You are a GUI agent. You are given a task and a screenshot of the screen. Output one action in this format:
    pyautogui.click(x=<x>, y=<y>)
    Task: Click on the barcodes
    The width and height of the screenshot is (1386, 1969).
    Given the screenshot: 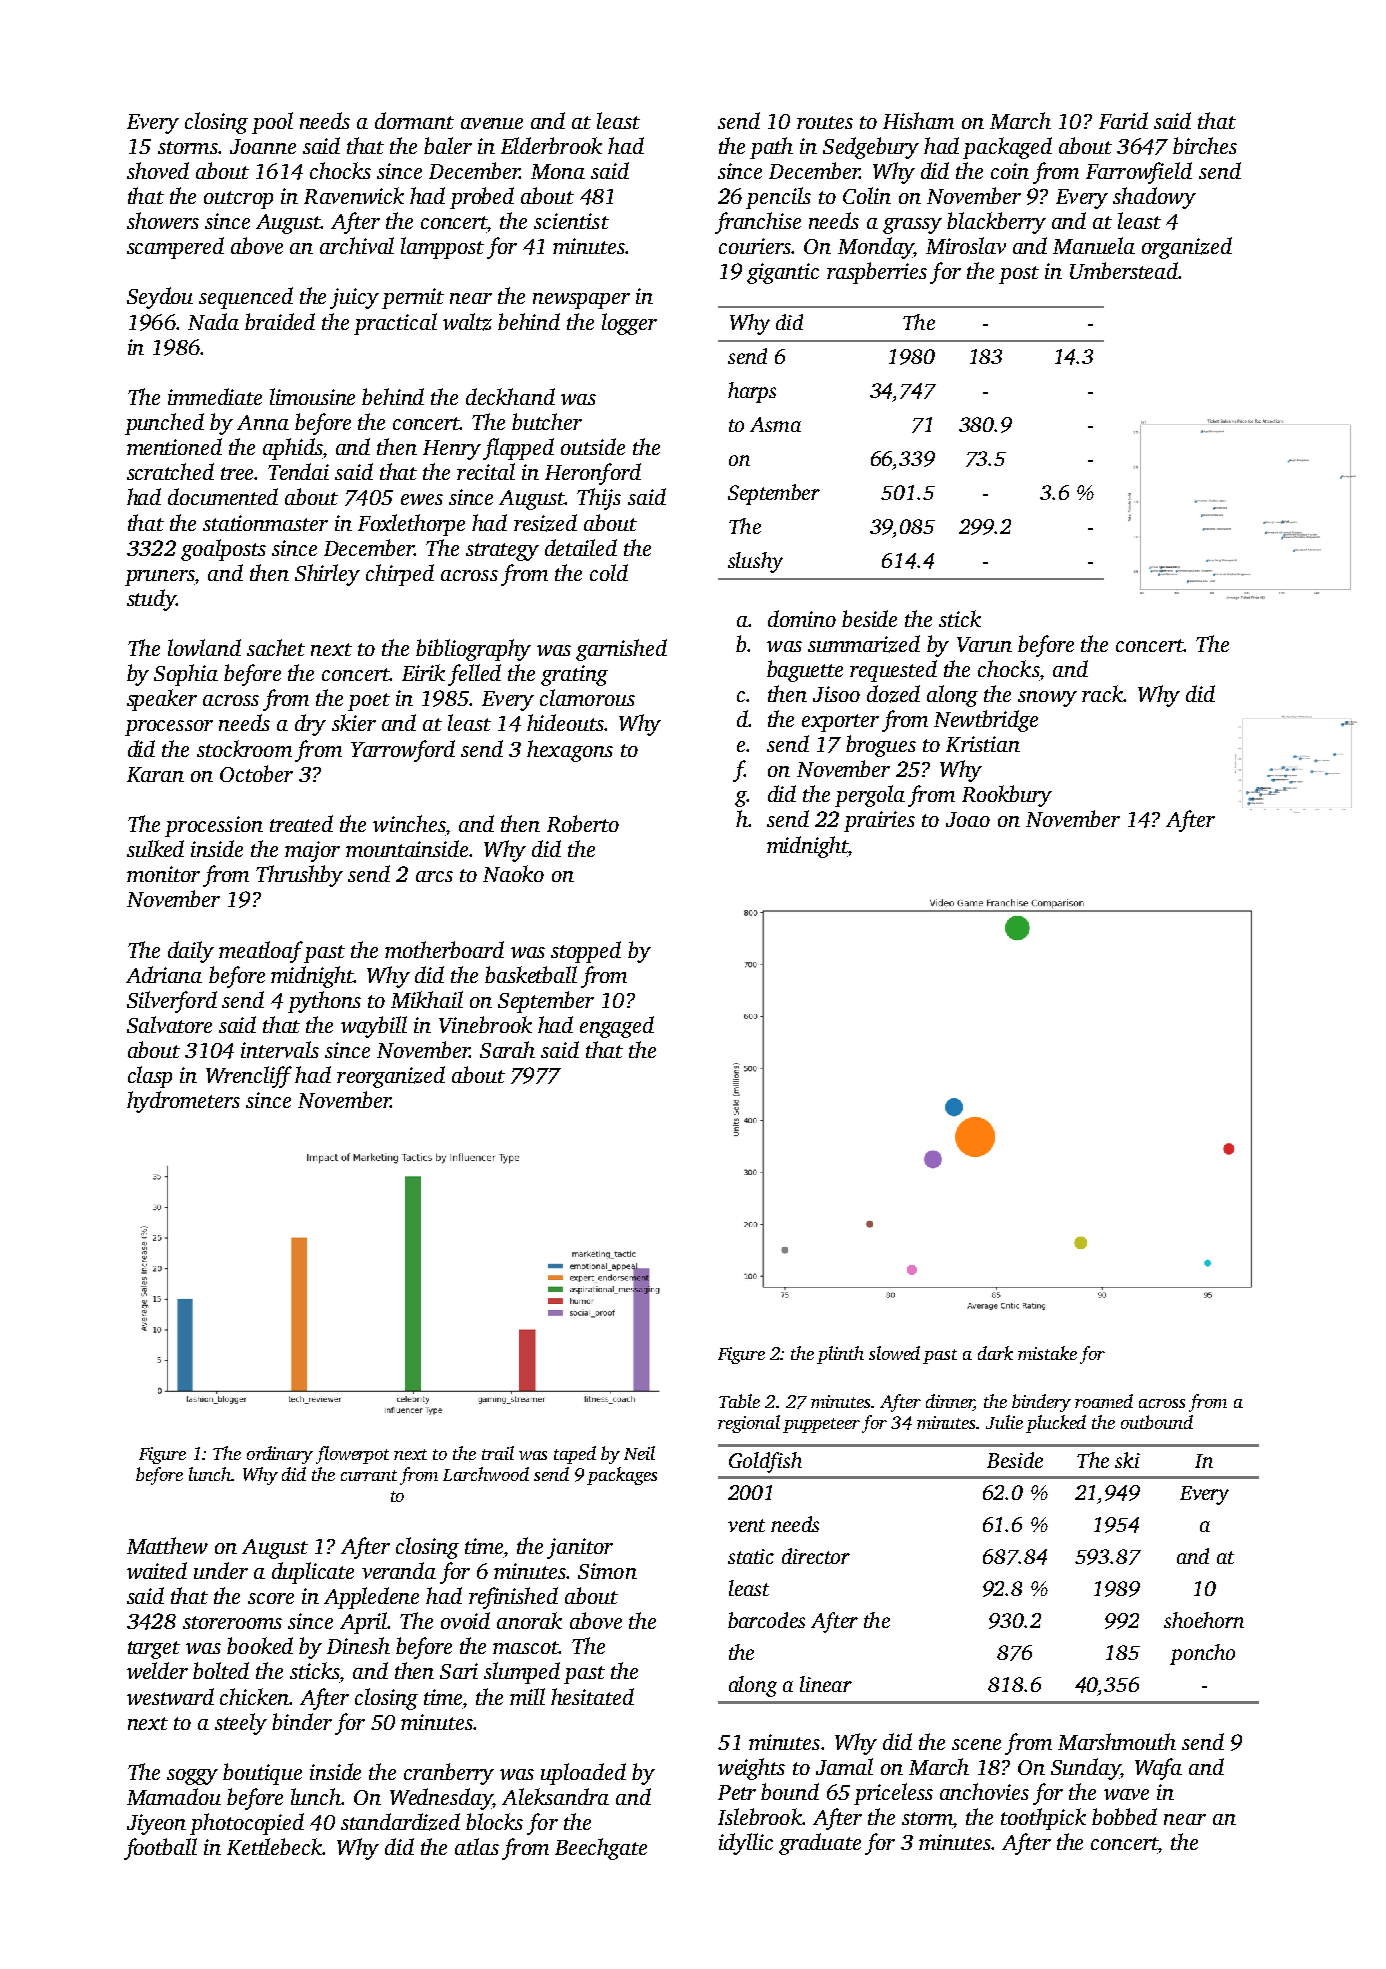 What is the action you would take?
    pyautogui.click(x=766, y=1620)
